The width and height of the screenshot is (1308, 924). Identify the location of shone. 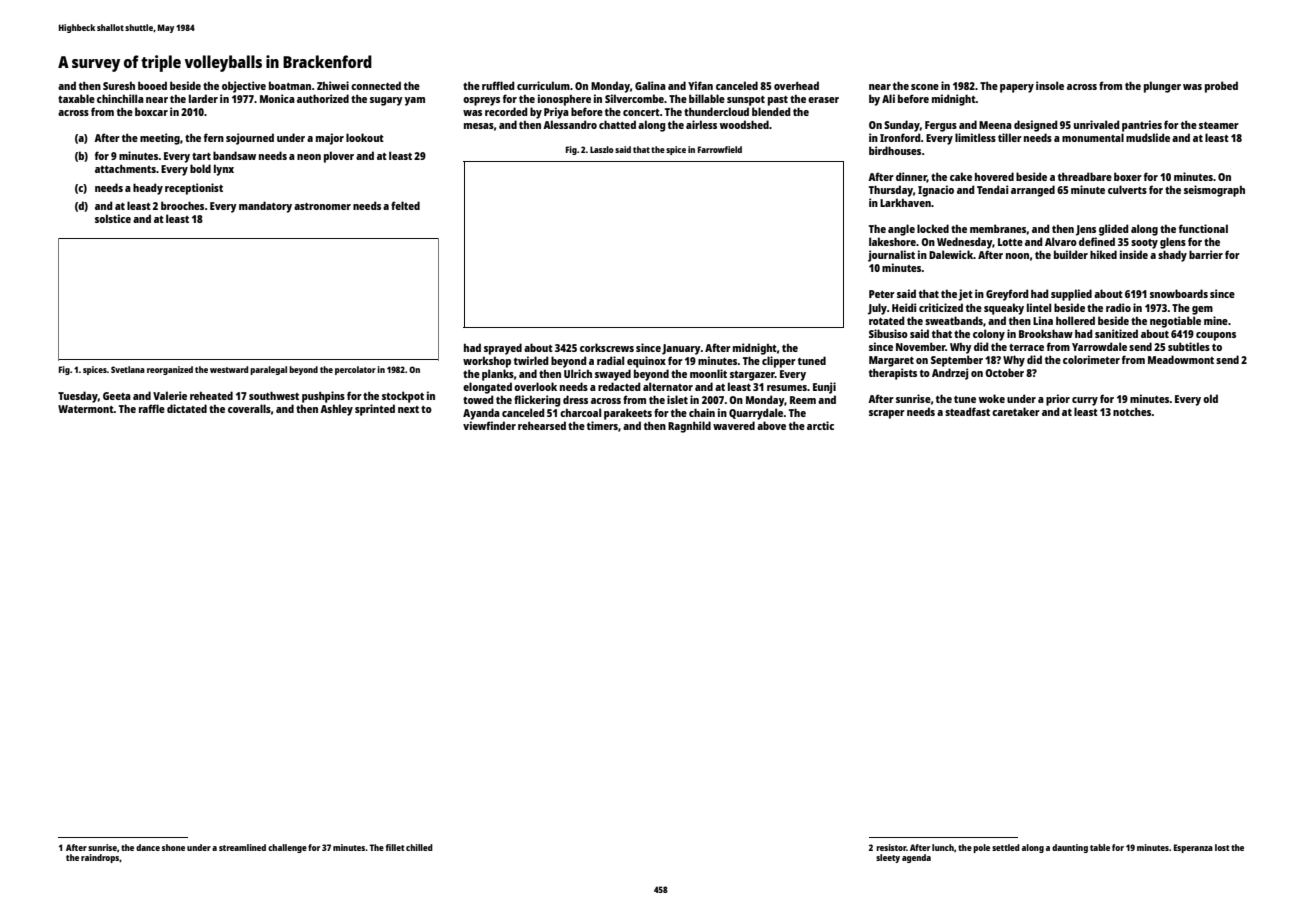
(173, 847).
